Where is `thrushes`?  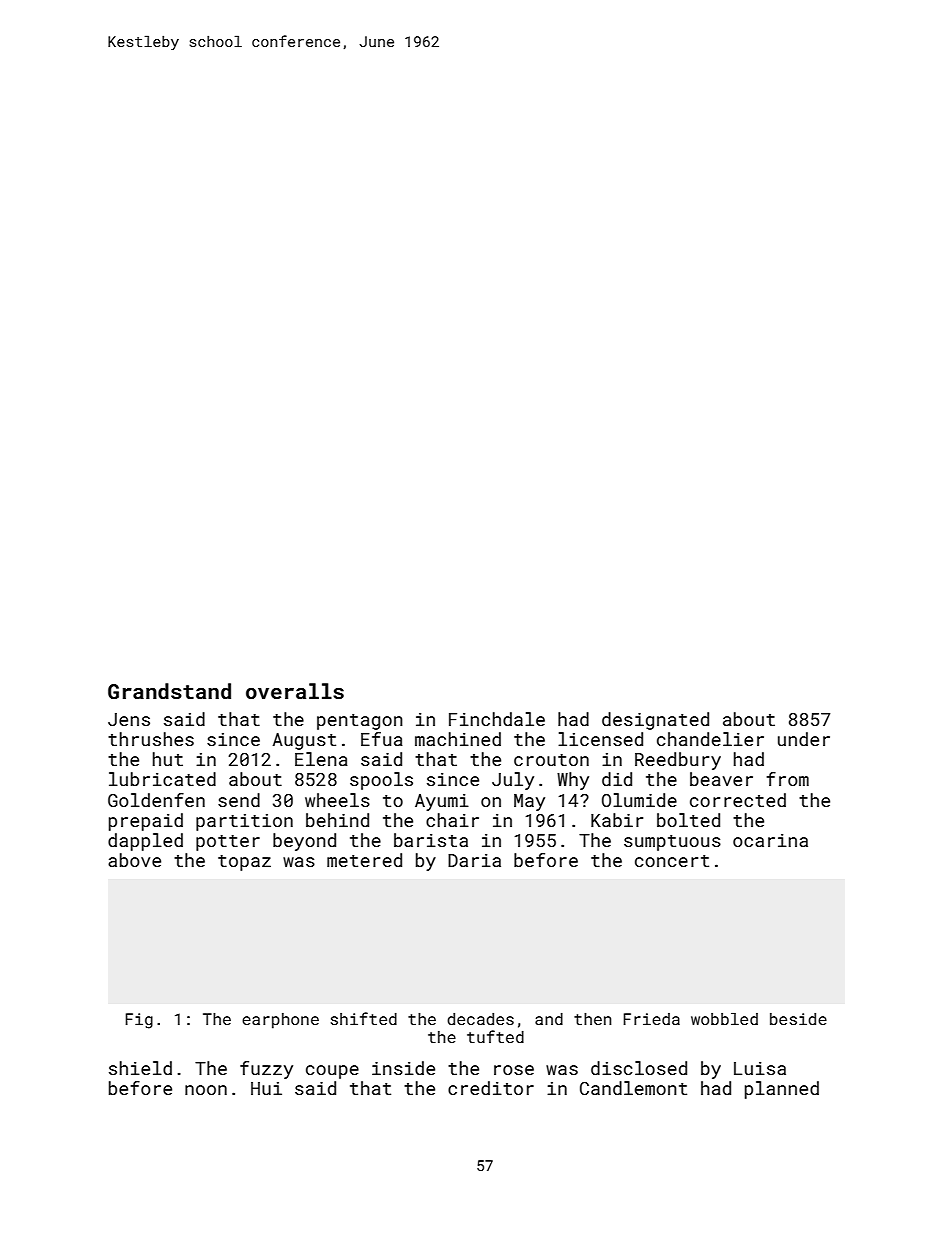 thrushes is located at coordinates (151, 739).
